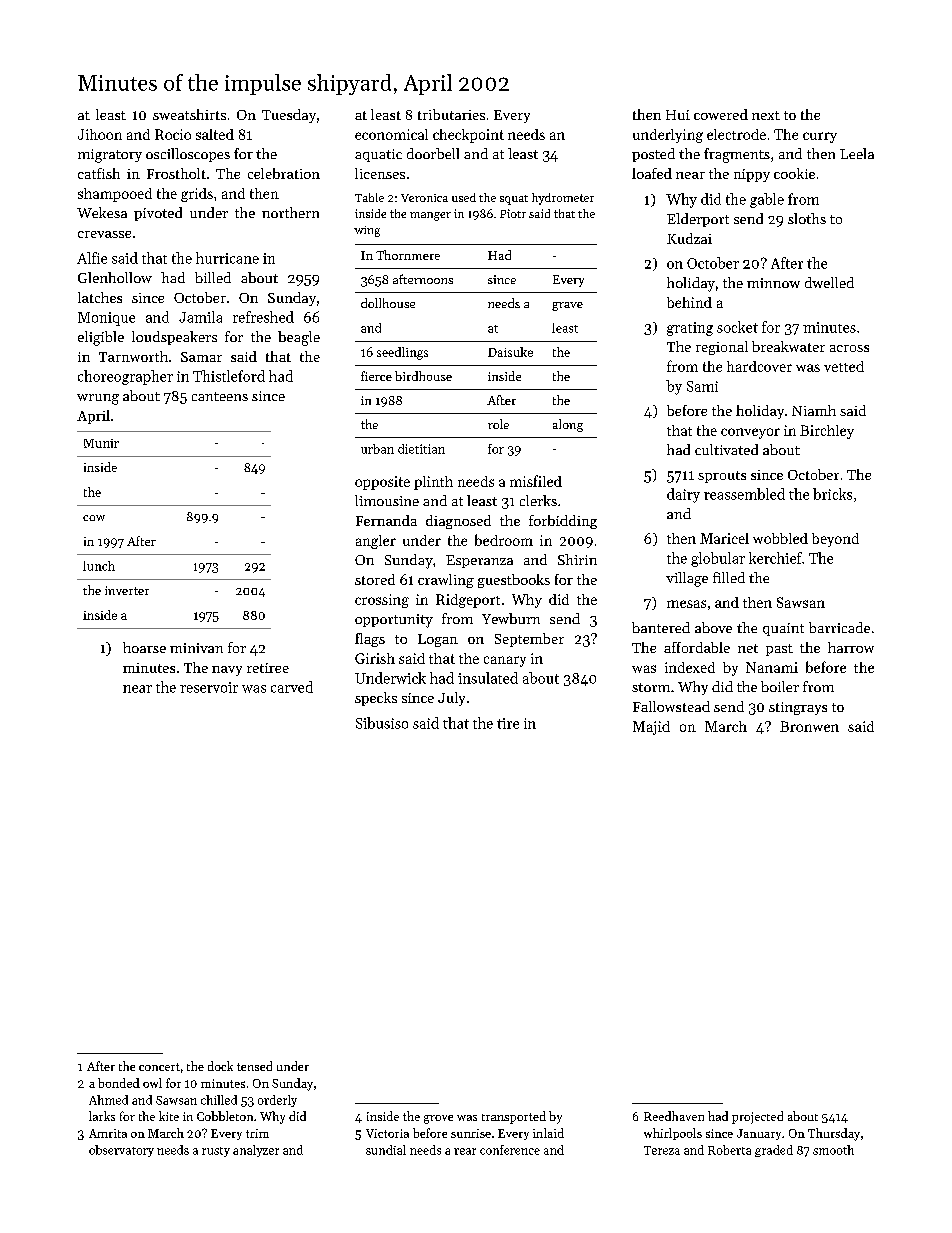 Image resolution: width=952 pixels, height=1233 pixels. Describe the element at coordinates (798, 708) in the image. I see `stingrays` at that location.
